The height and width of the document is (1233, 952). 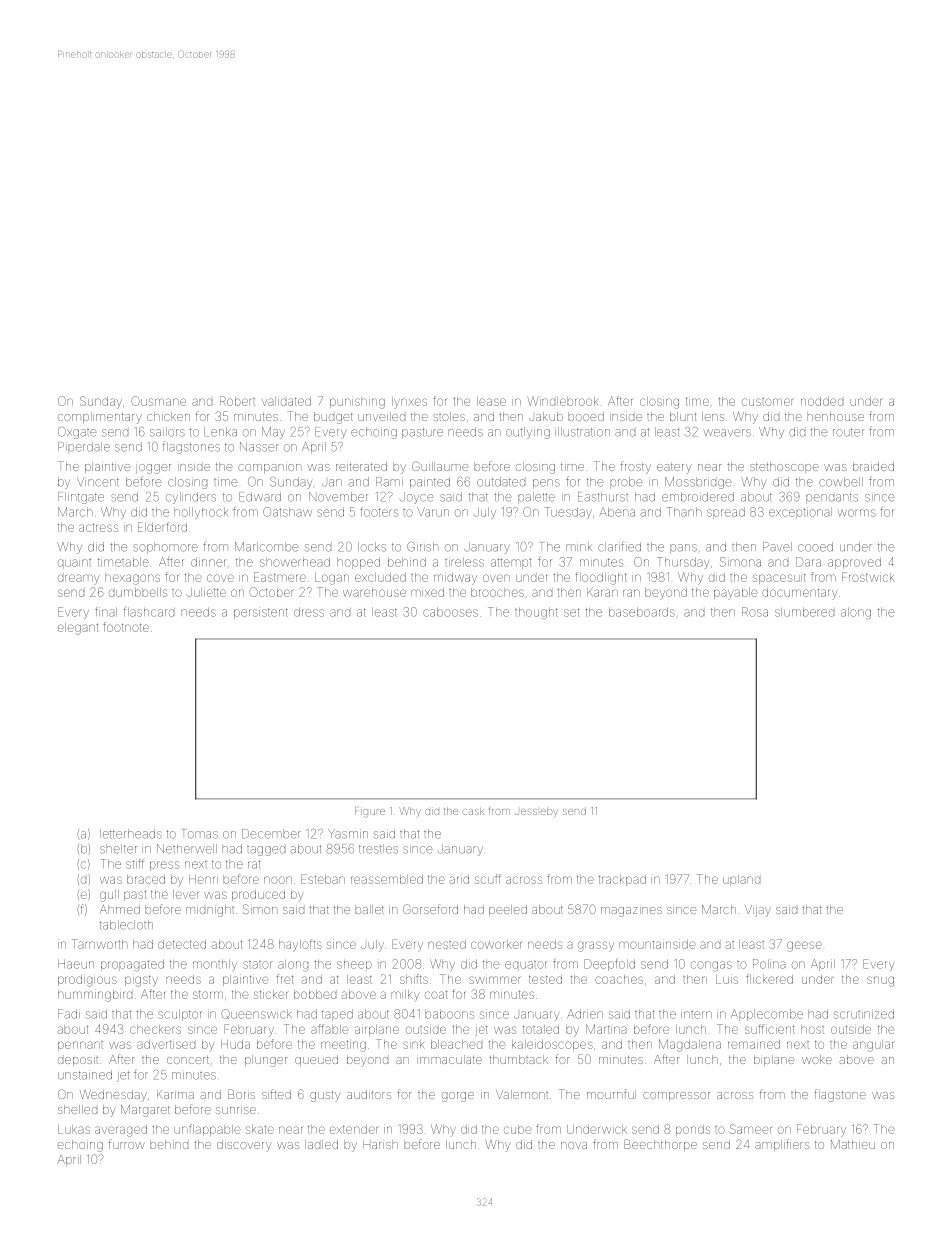 I want to click on elegant, so click(x=78, y=629).
